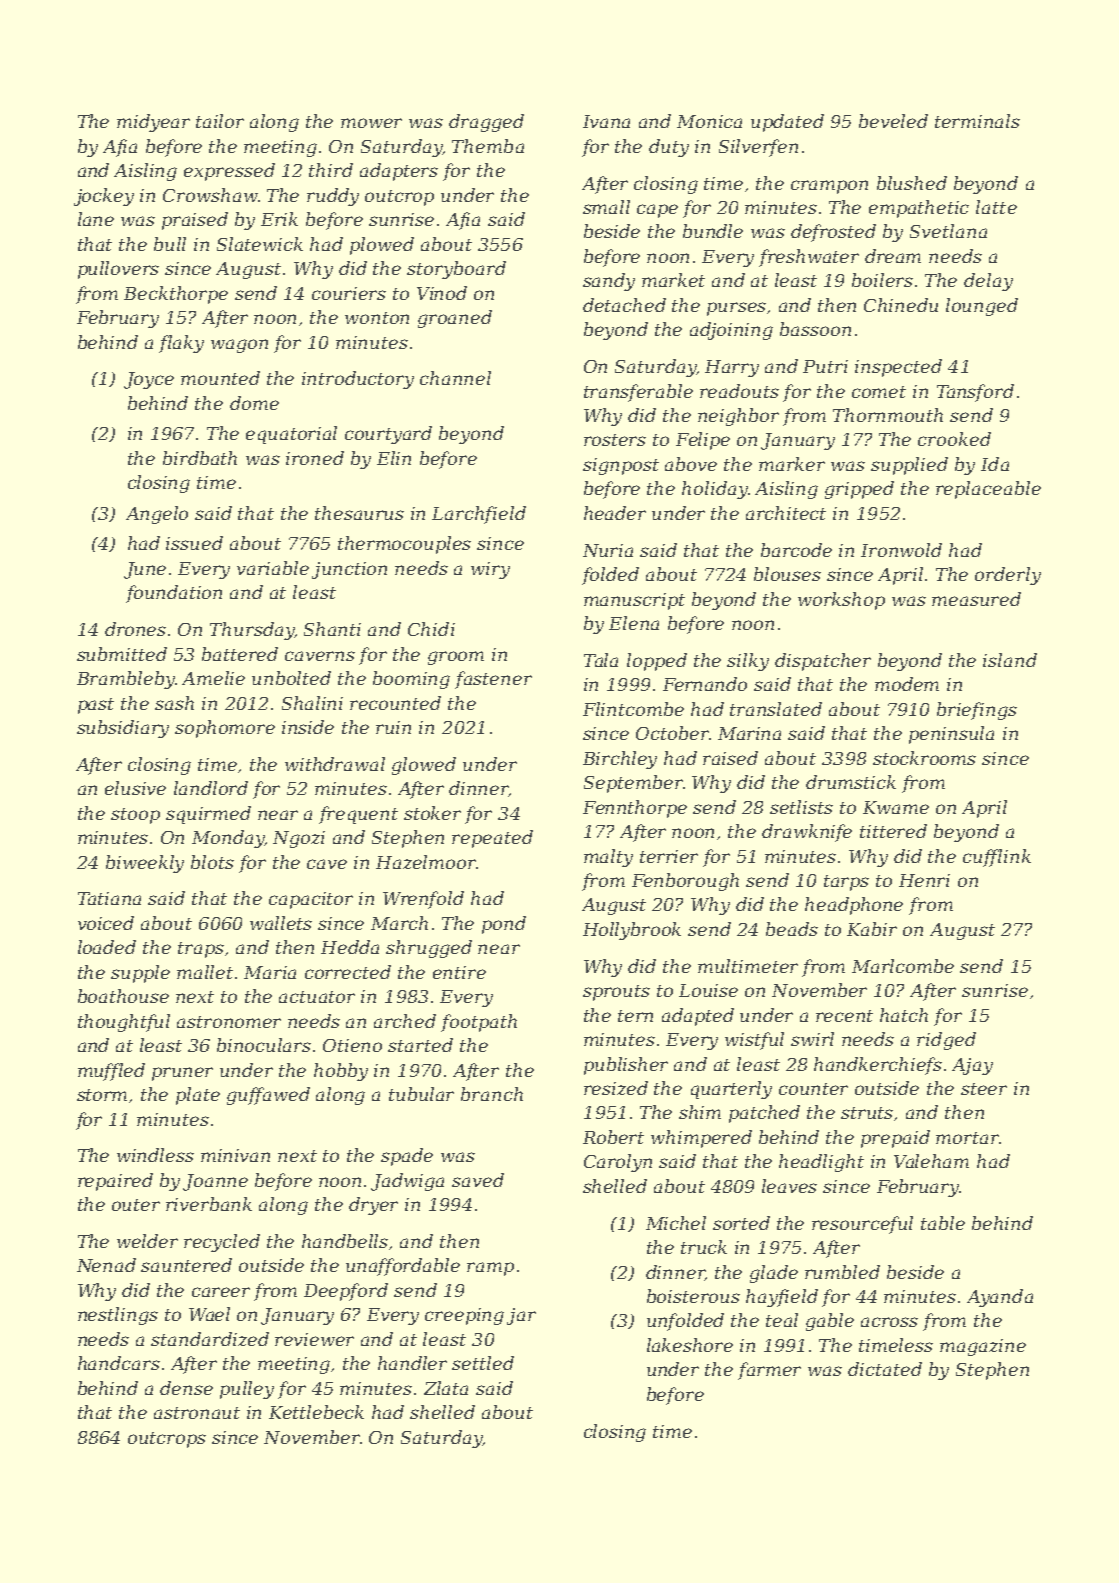 This screenshot has height=1583, width=1119. Describe the element at coordinates (209, 1204) in the screenshot. I see `riverbank` at that location.
